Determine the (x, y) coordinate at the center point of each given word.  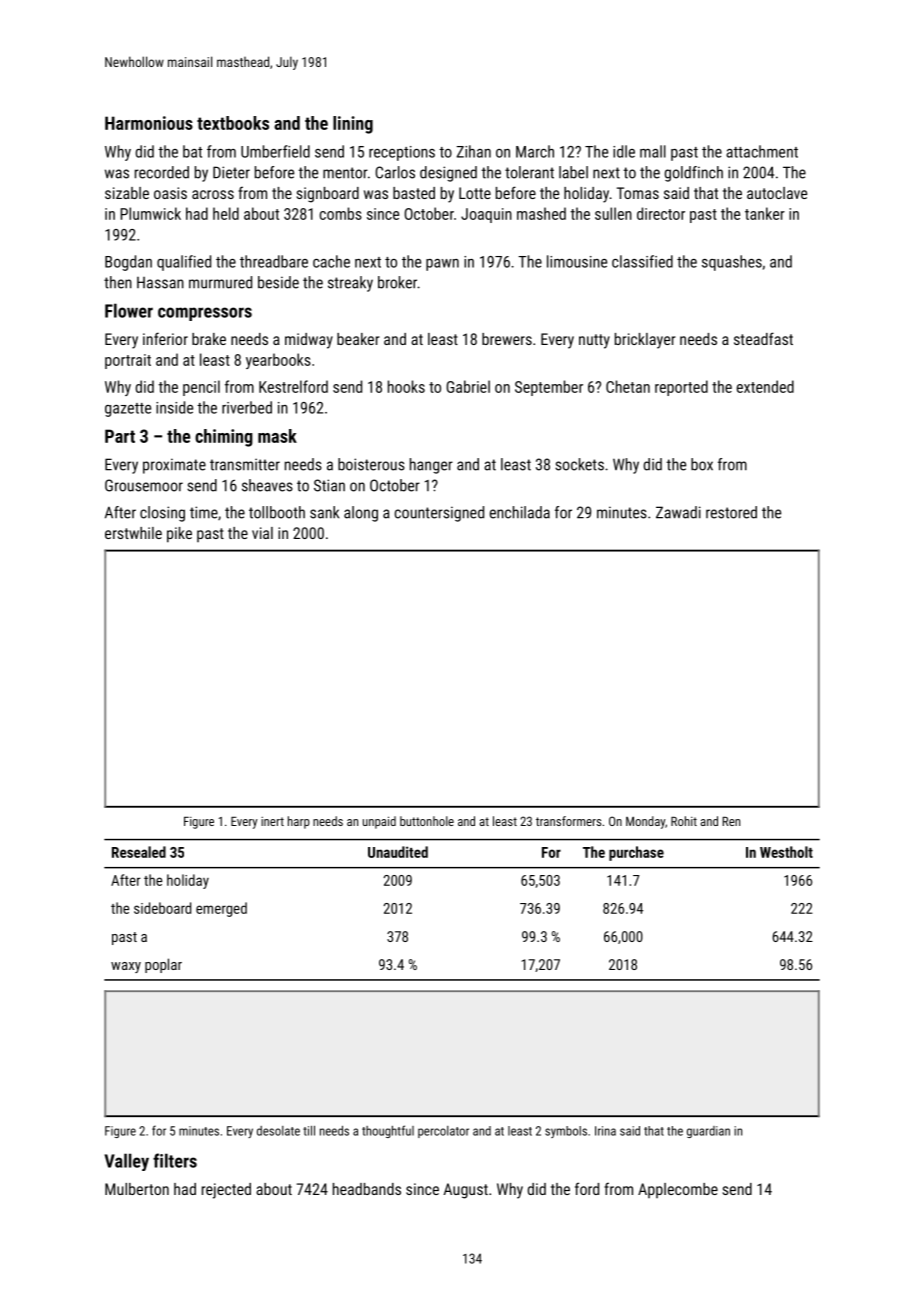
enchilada (520, 512)
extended (765, 386)
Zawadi (678, 512)
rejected (226, 1191)
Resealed (139, 852)
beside (278, 282)
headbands (367, 1189)
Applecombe (678, 1190)
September (549, 388)
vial (262, 533)
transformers (568, 821)
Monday (645, 822)
